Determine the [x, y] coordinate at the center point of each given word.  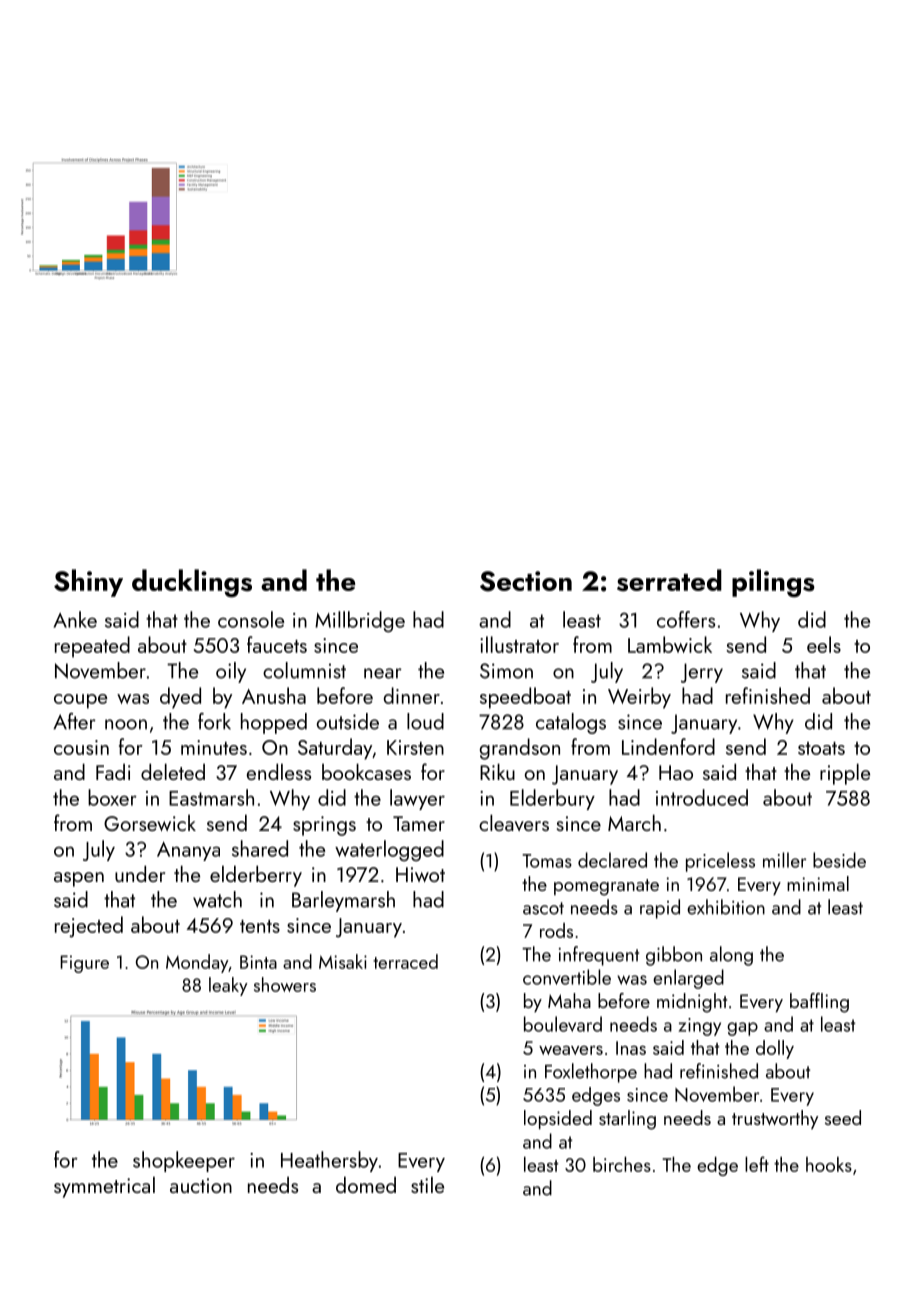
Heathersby [329, 1161]
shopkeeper [184, 1161]
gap [742, 1029]
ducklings [192, 583]
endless [279, 771]
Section [526, 581]
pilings [773, 583]
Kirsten [415, 747]
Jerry [702, 673]
